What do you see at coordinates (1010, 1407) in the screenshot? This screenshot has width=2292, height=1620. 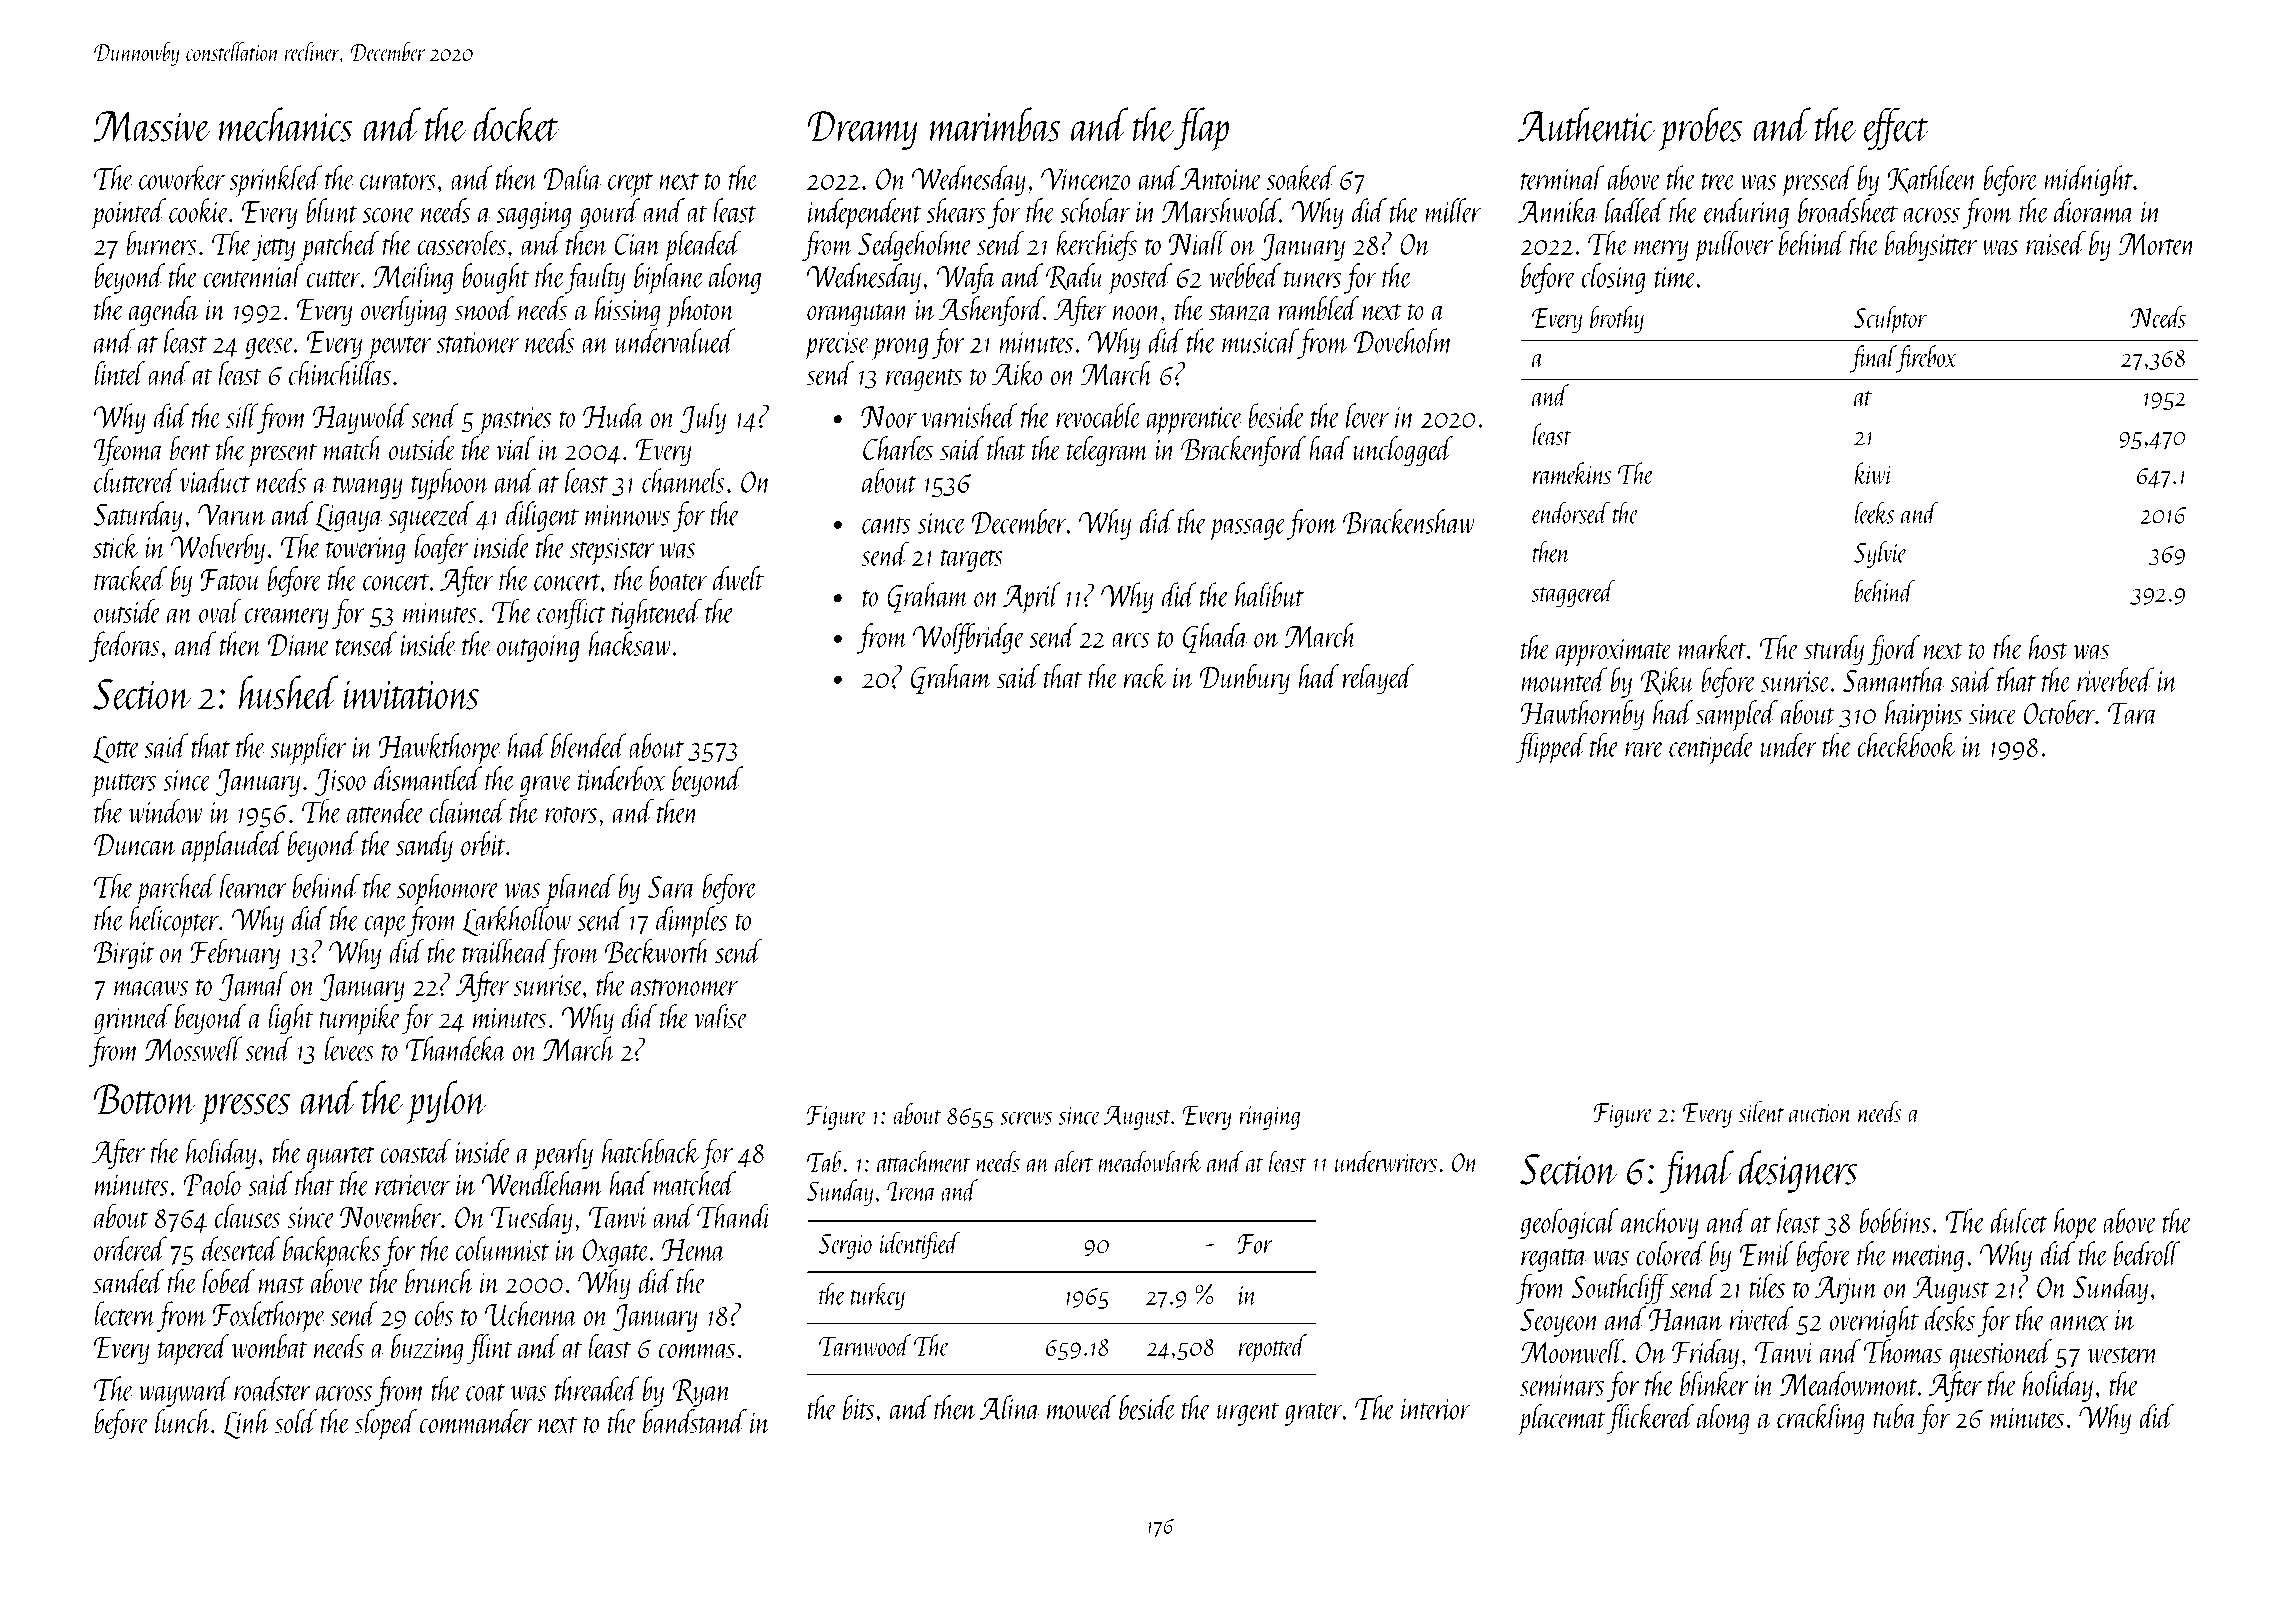 I see `Alina` at bounding box center [1010, 1407].
